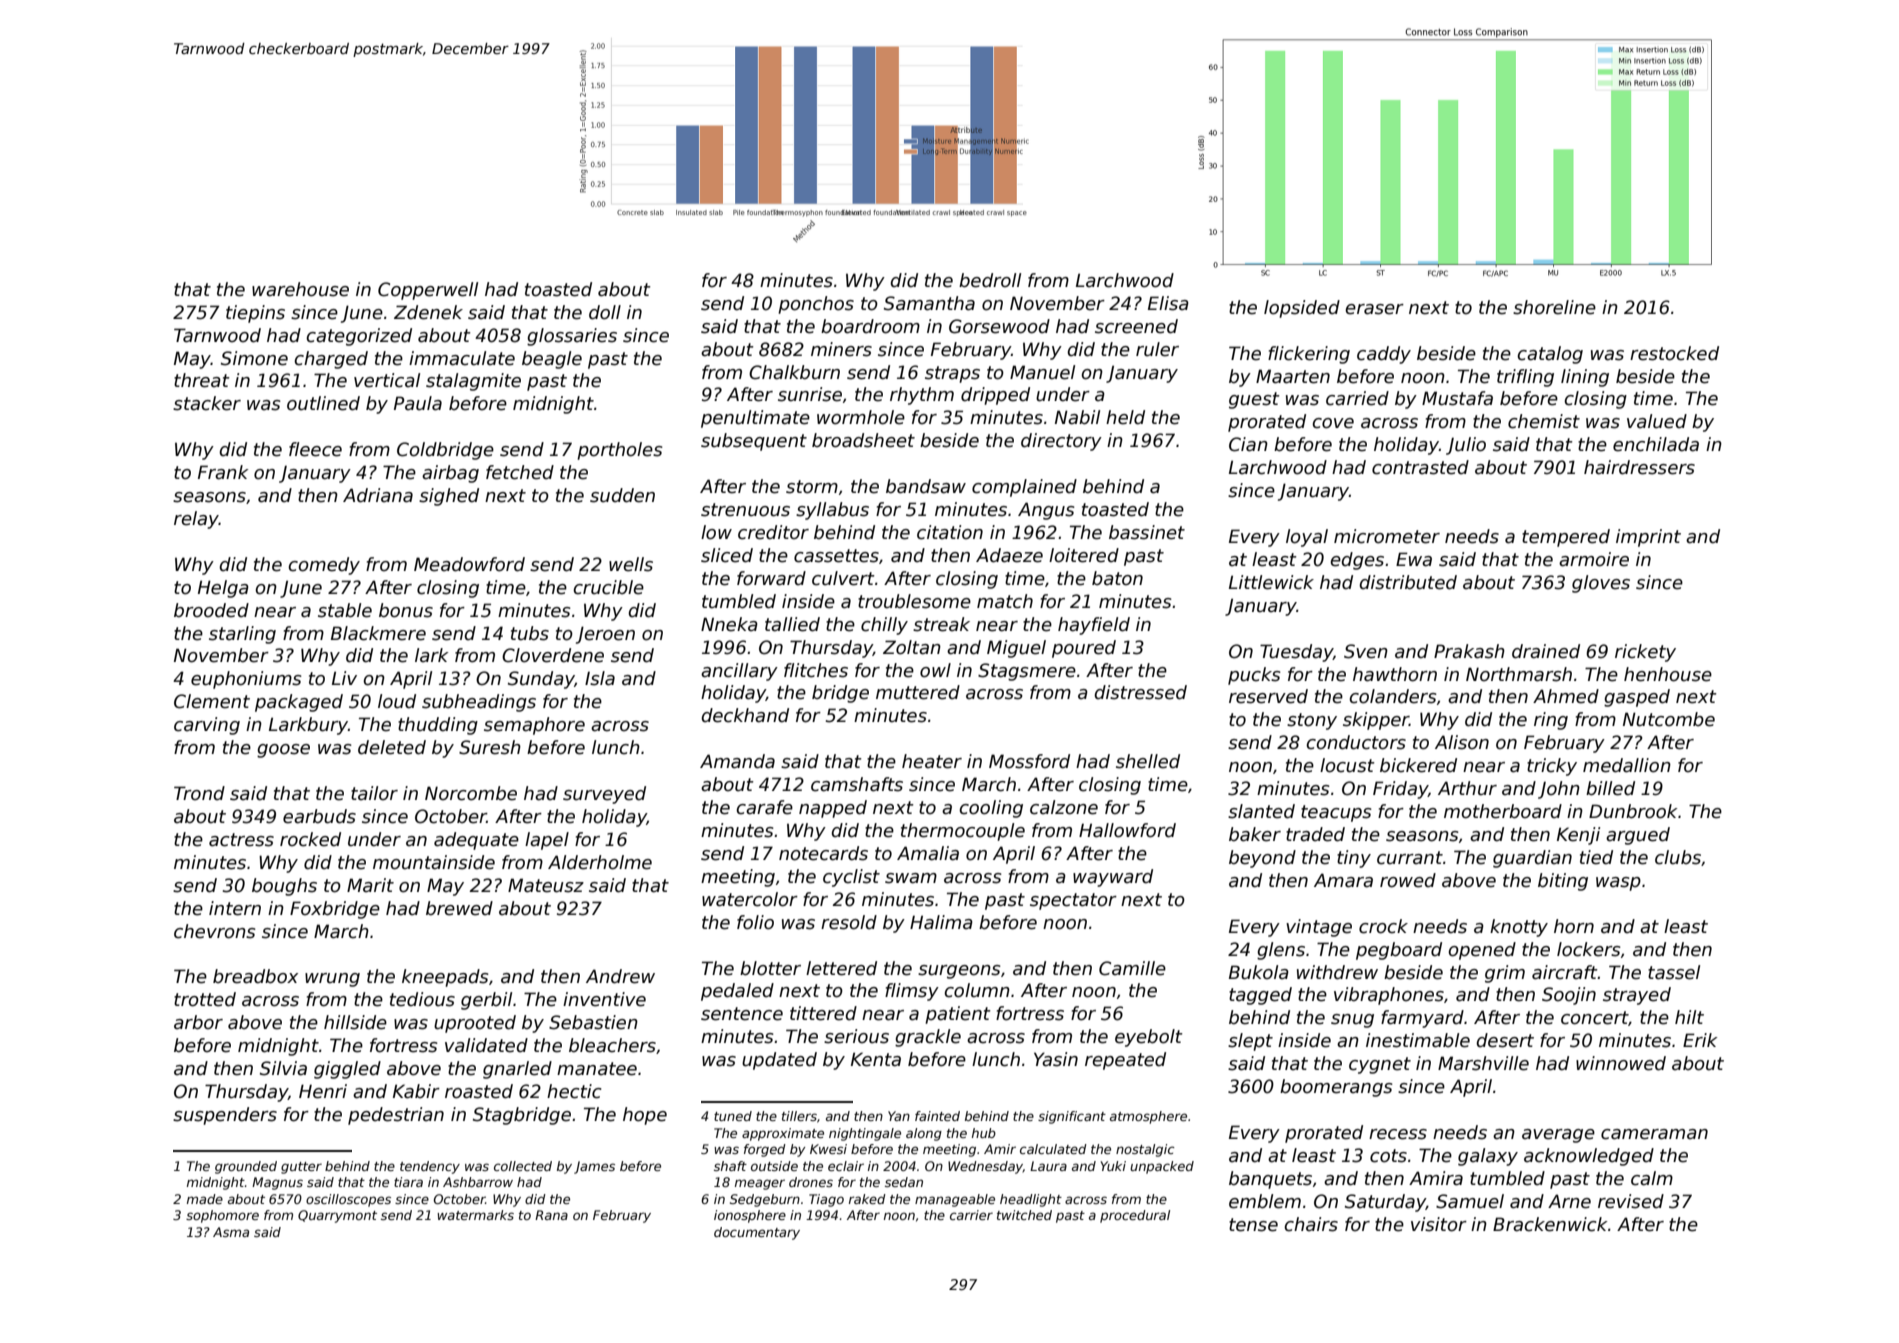  Describe the element at coordinates (406, 610) in the screenshot. I see `bonus` at that location.
